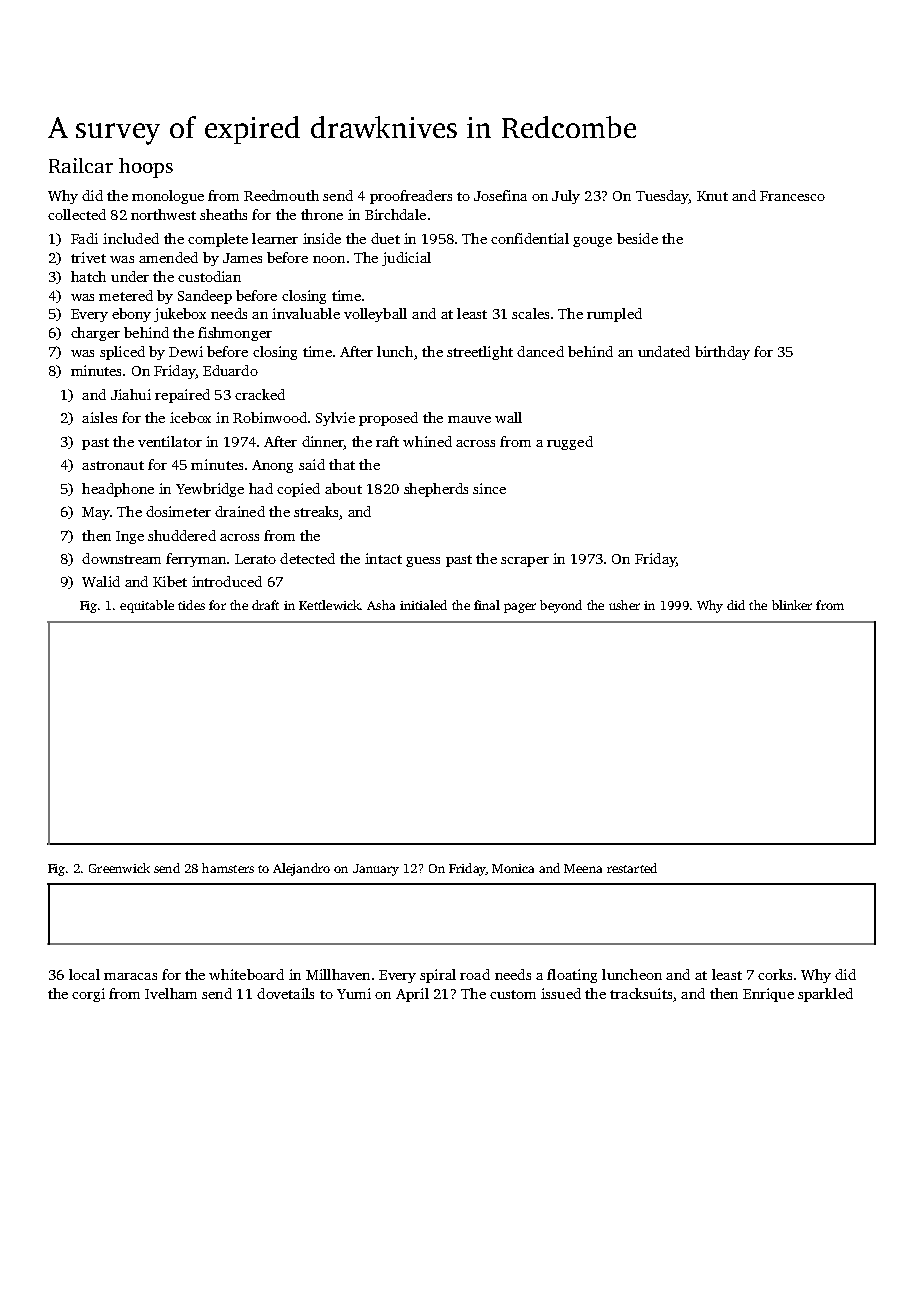 The width and height of the screenshot is (924, 1308). What do you see at coordinates (376, 870) in the screenshot?
I see `January` at bounding box center [376, 870].
